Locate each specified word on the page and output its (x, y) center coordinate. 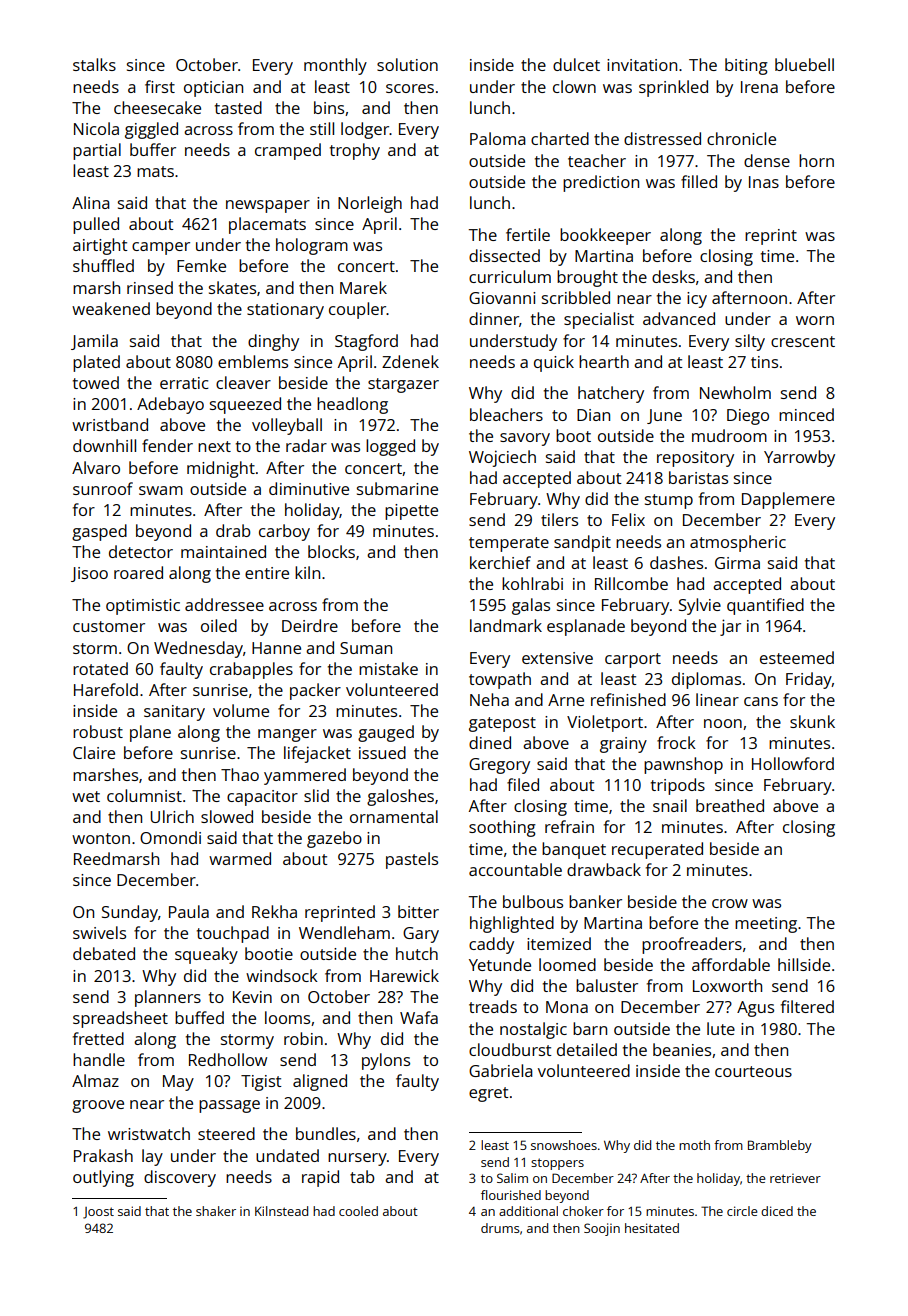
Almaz (95, 1080)
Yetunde (500, 964)
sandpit (582, 543)
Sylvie (700, 606)
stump (669, 501)
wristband (110, 424)
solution (407, 64)
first (160, 86)
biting (746, 66)
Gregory (499, 766)
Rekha (274, 911)
